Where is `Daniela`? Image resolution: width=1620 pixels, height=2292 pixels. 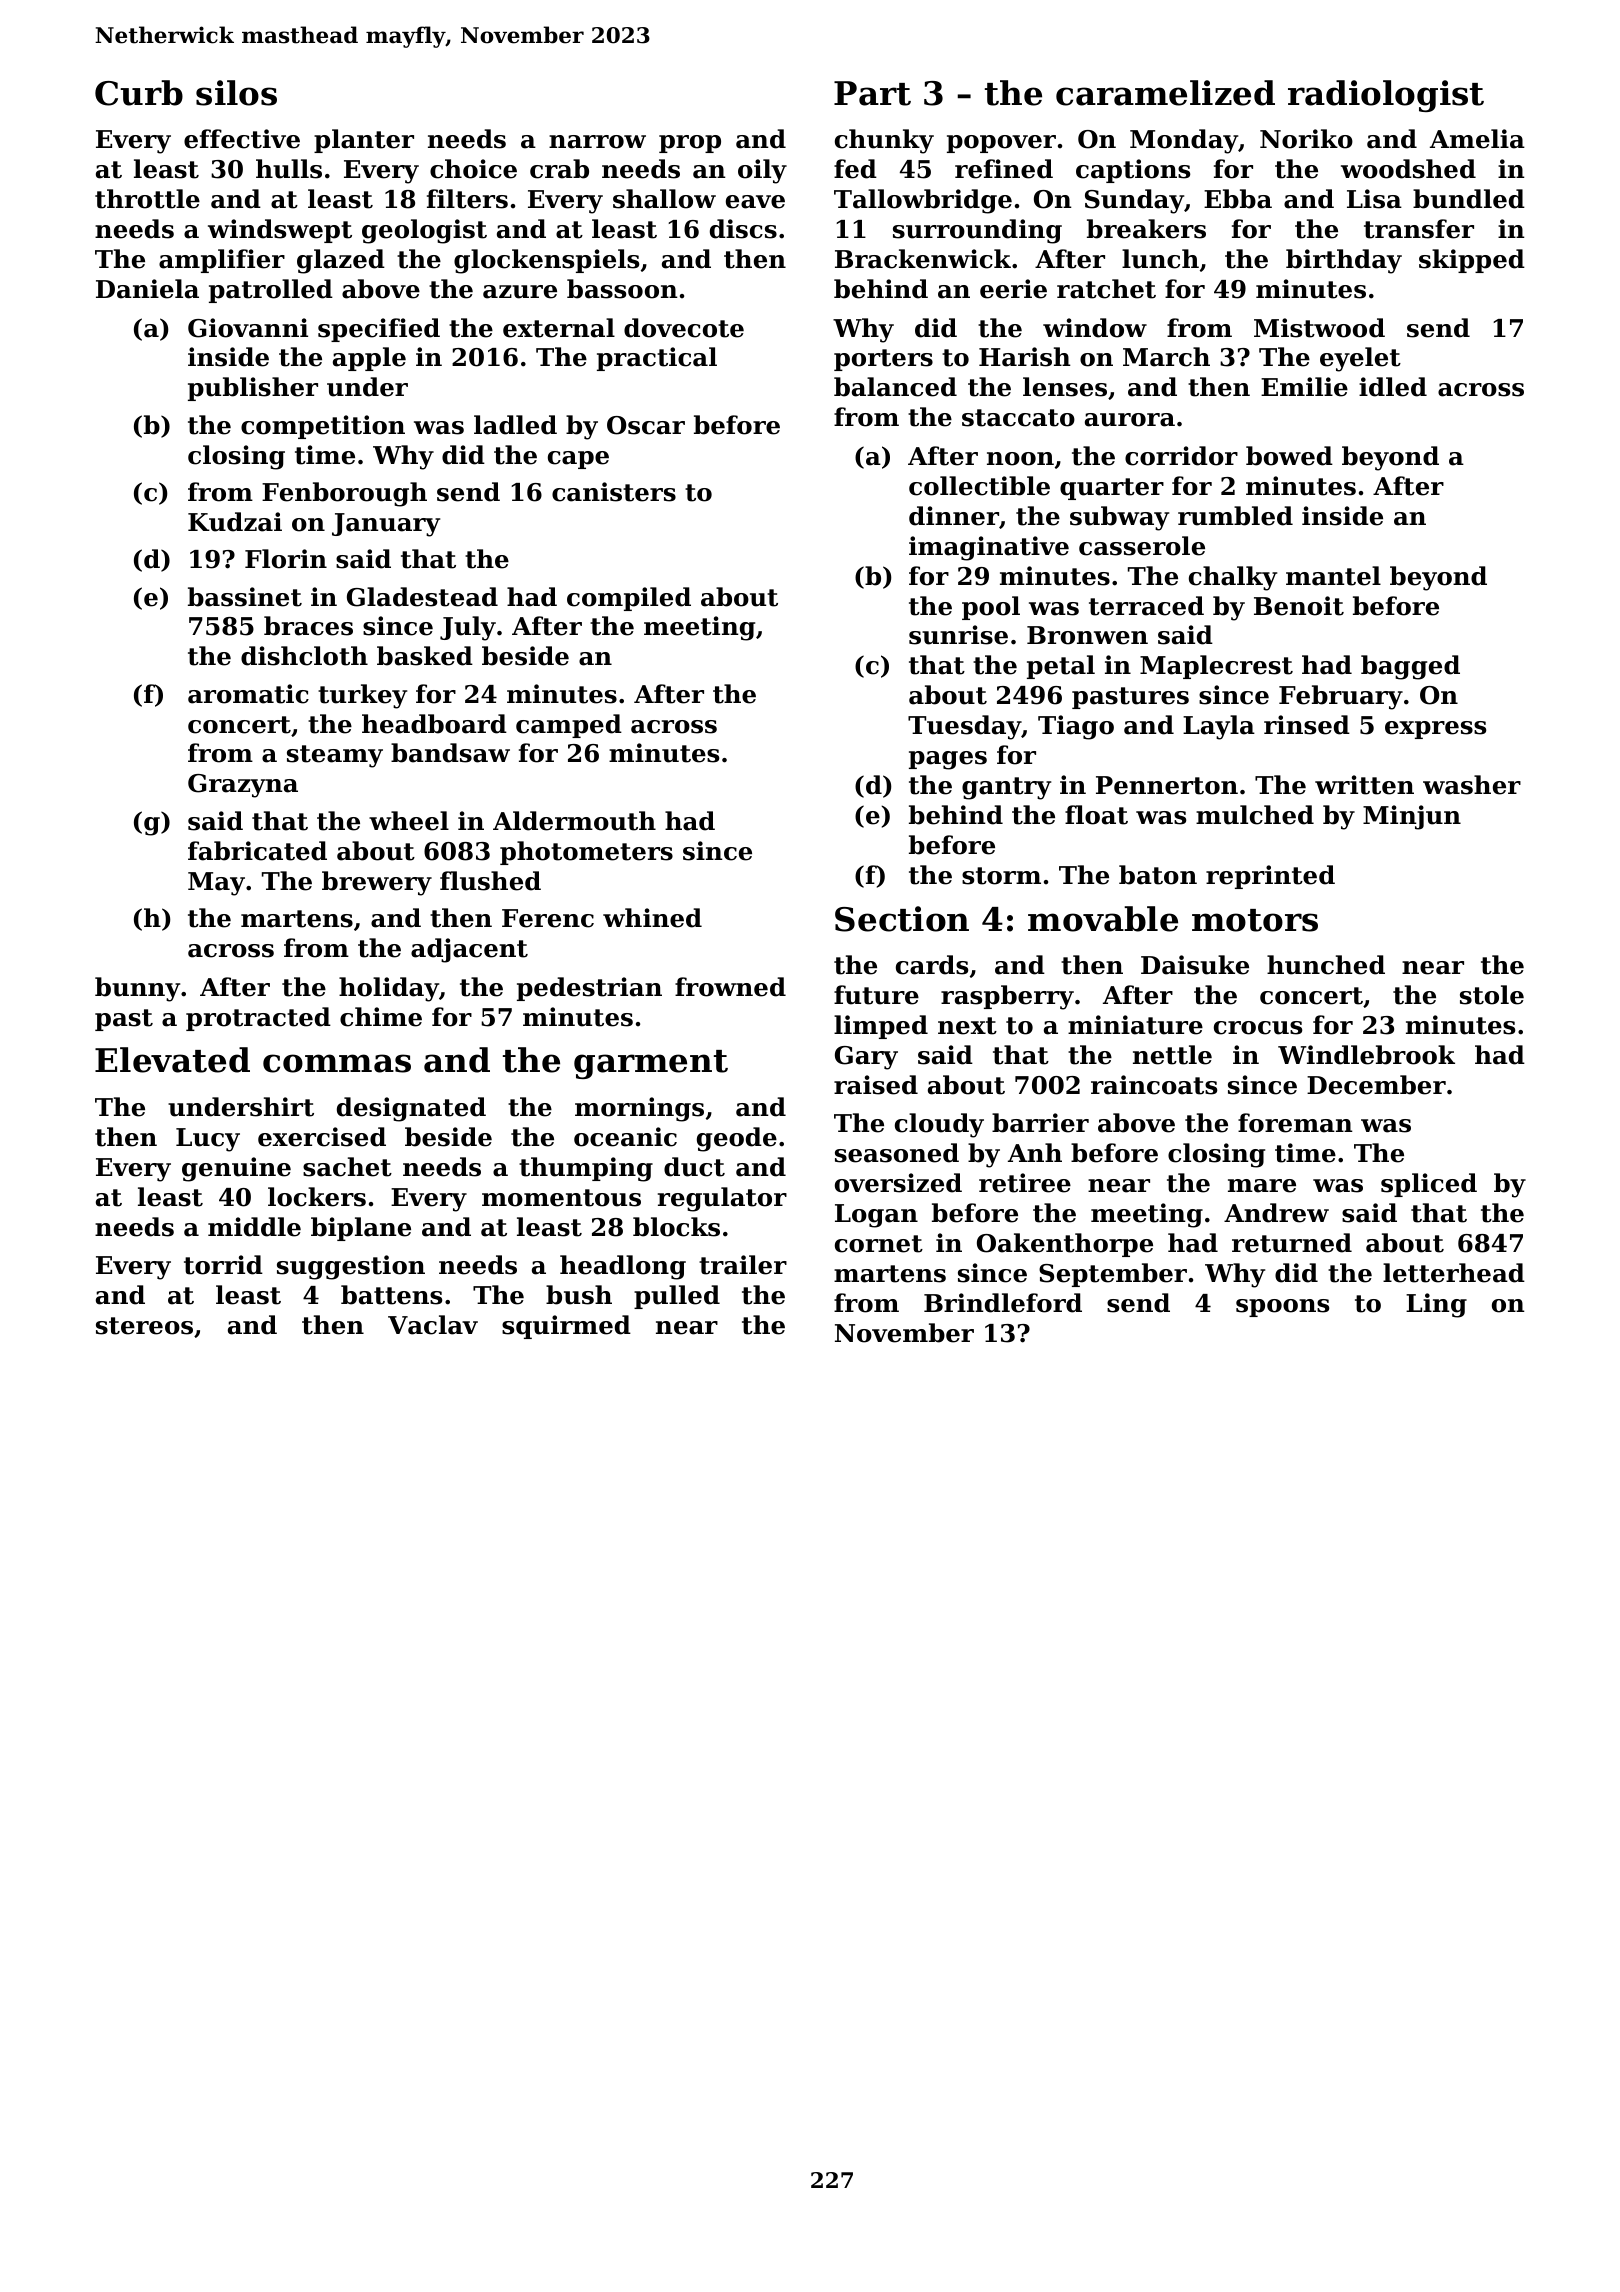
Daniela is located at coordinates (147, 289).
